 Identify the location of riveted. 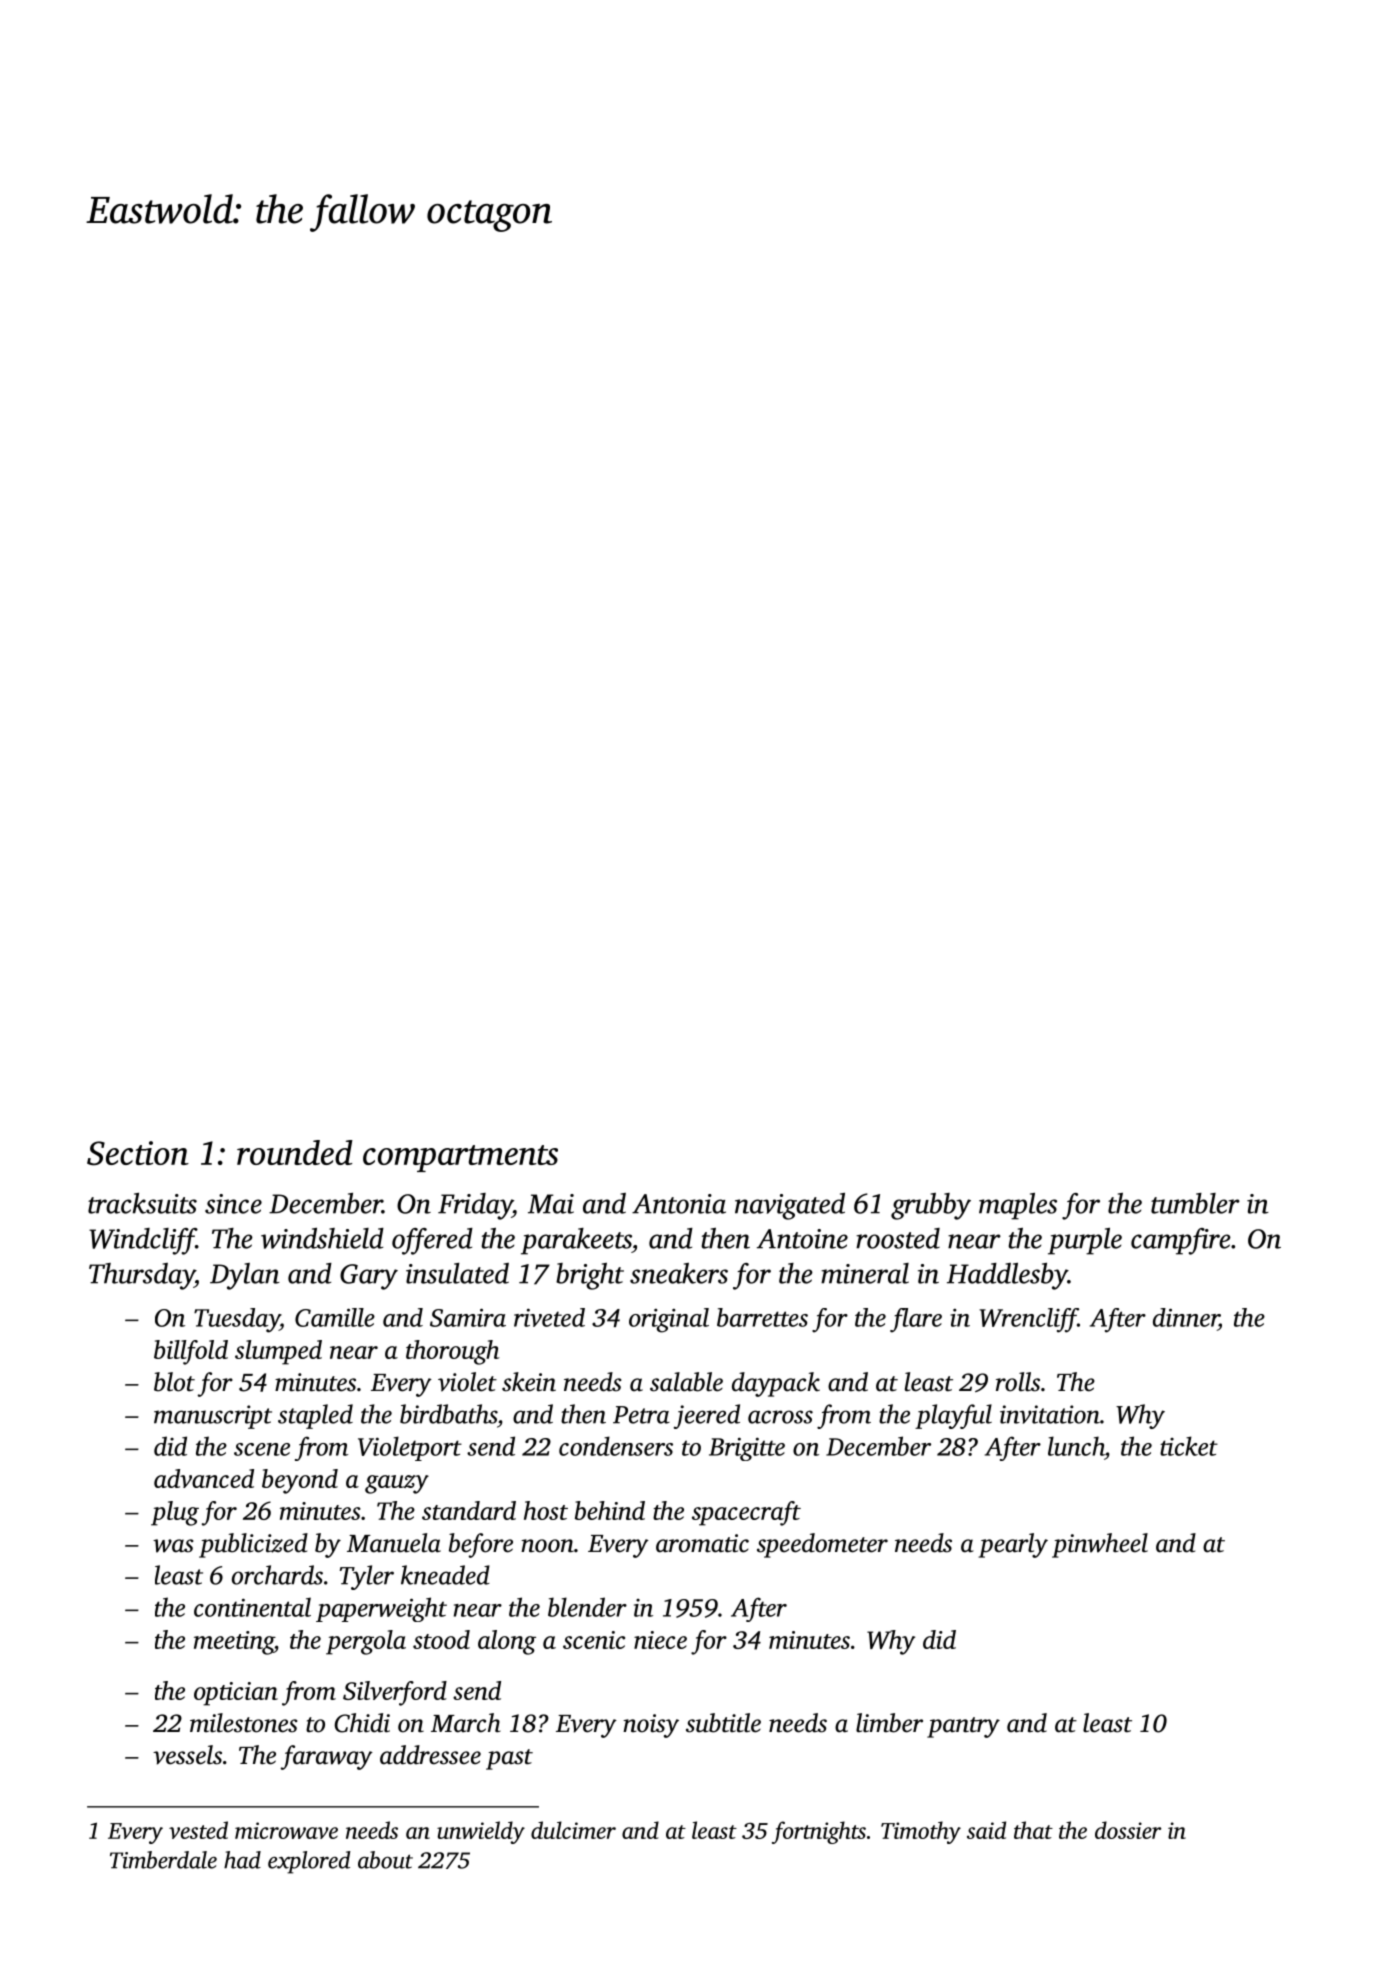
(549, 1317).
